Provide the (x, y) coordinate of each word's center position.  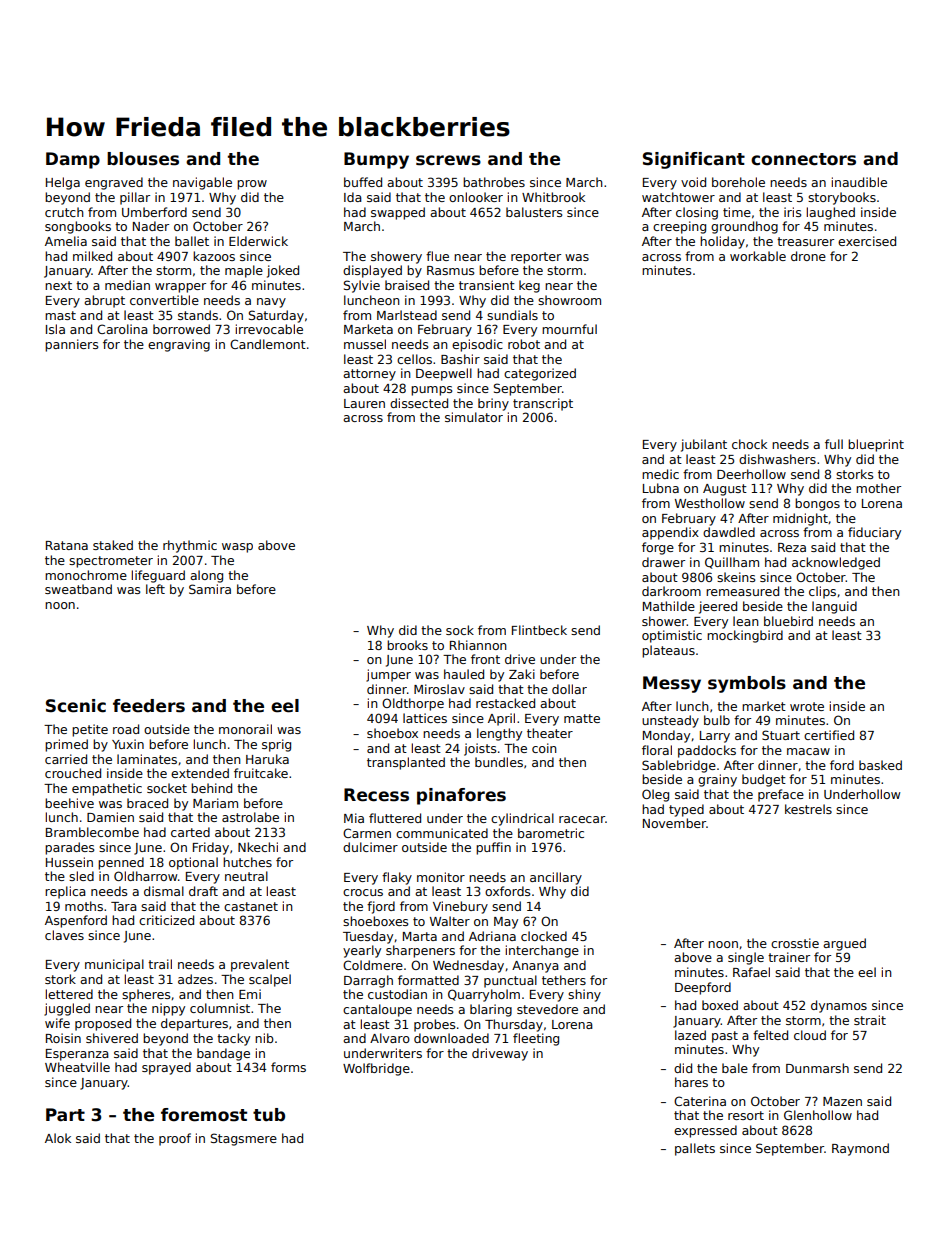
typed (686, 810)
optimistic (672, 636)
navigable (202, 183)
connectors (803, 159)
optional (193, 863)
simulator (474, 417)
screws (448, 160)
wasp (237, 548)
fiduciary (874, 533)
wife (57, 1023)
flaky (397, 878)
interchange (542, 951)
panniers (71, 345)
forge (658, 548)
